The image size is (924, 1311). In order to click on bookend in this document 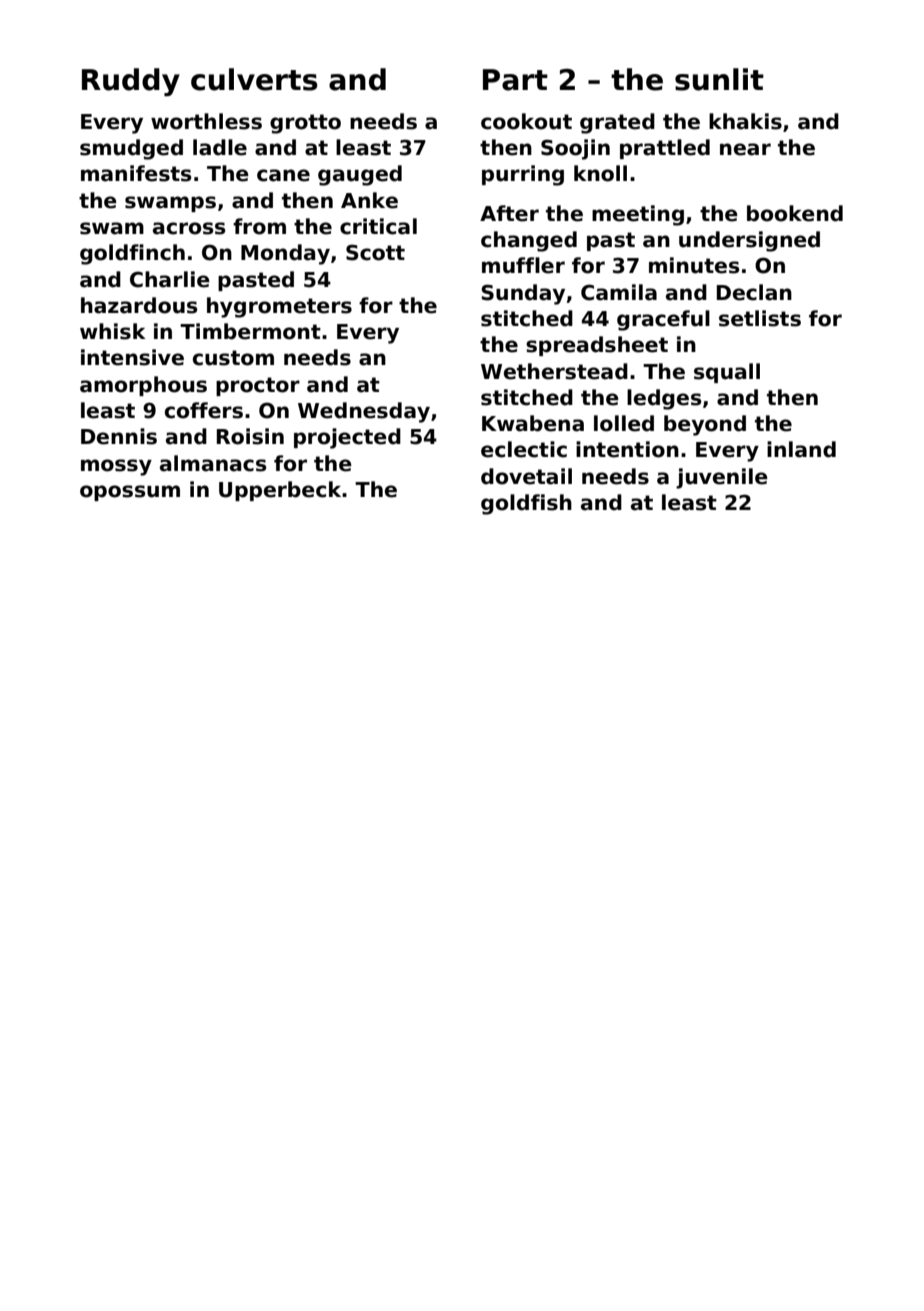, I will do `click(795, 213)`.
